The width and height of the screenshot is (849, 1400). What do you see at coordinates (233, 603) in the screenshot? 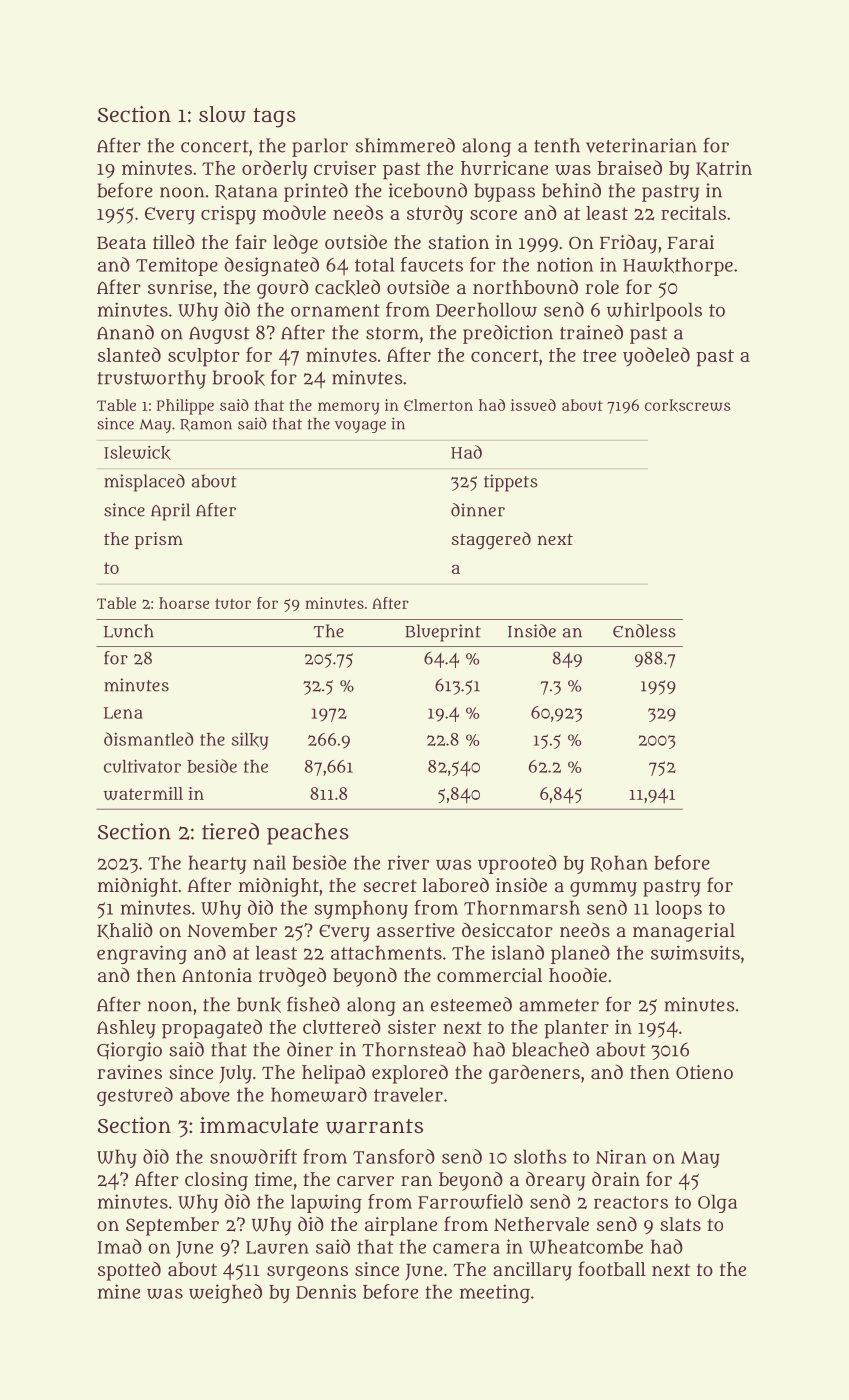
I see `tutor` at bounding box center [233, 603].
